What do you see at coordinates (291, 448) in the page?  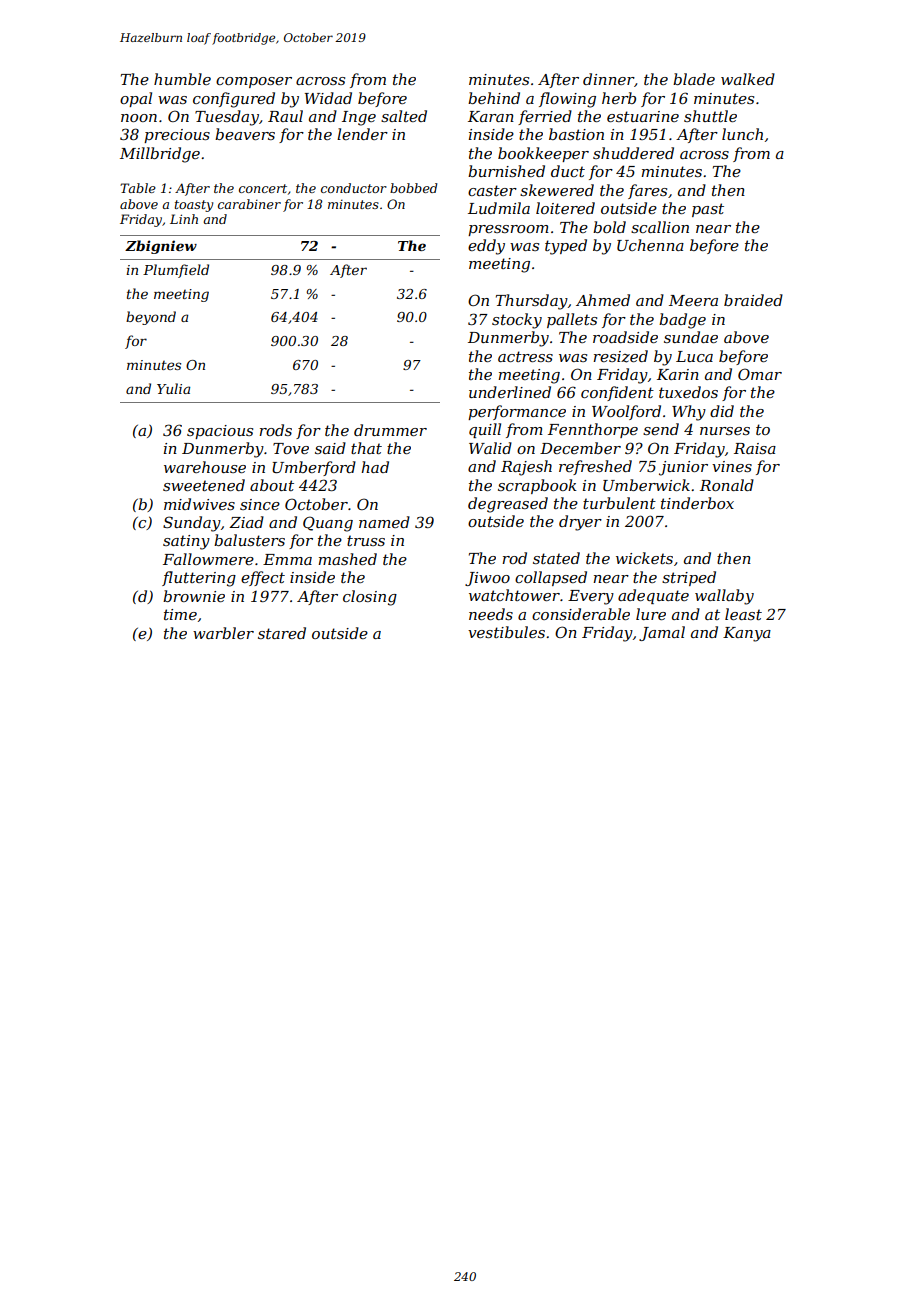 I see `Tove` at bounding box center [291, 448].
